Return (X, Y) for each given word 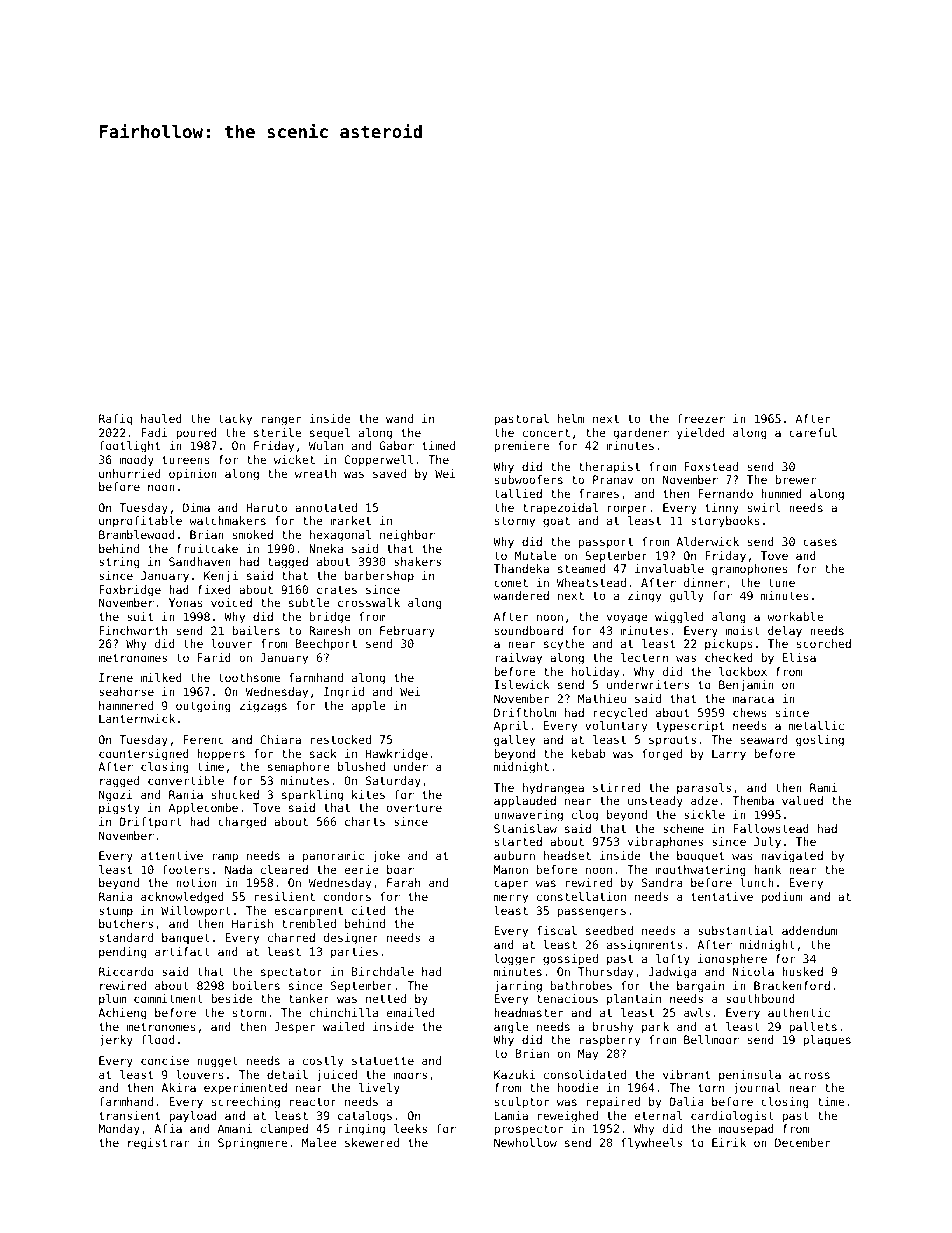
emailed (410, 1012)
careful (813, 432)
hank (767, 869)
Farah (403, 882)
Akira (178, 1087)
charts (365, 821)
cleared (284, 869)
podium (781, 898)
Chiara (280, 739)
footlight (129, 447)
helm (571, 418)
